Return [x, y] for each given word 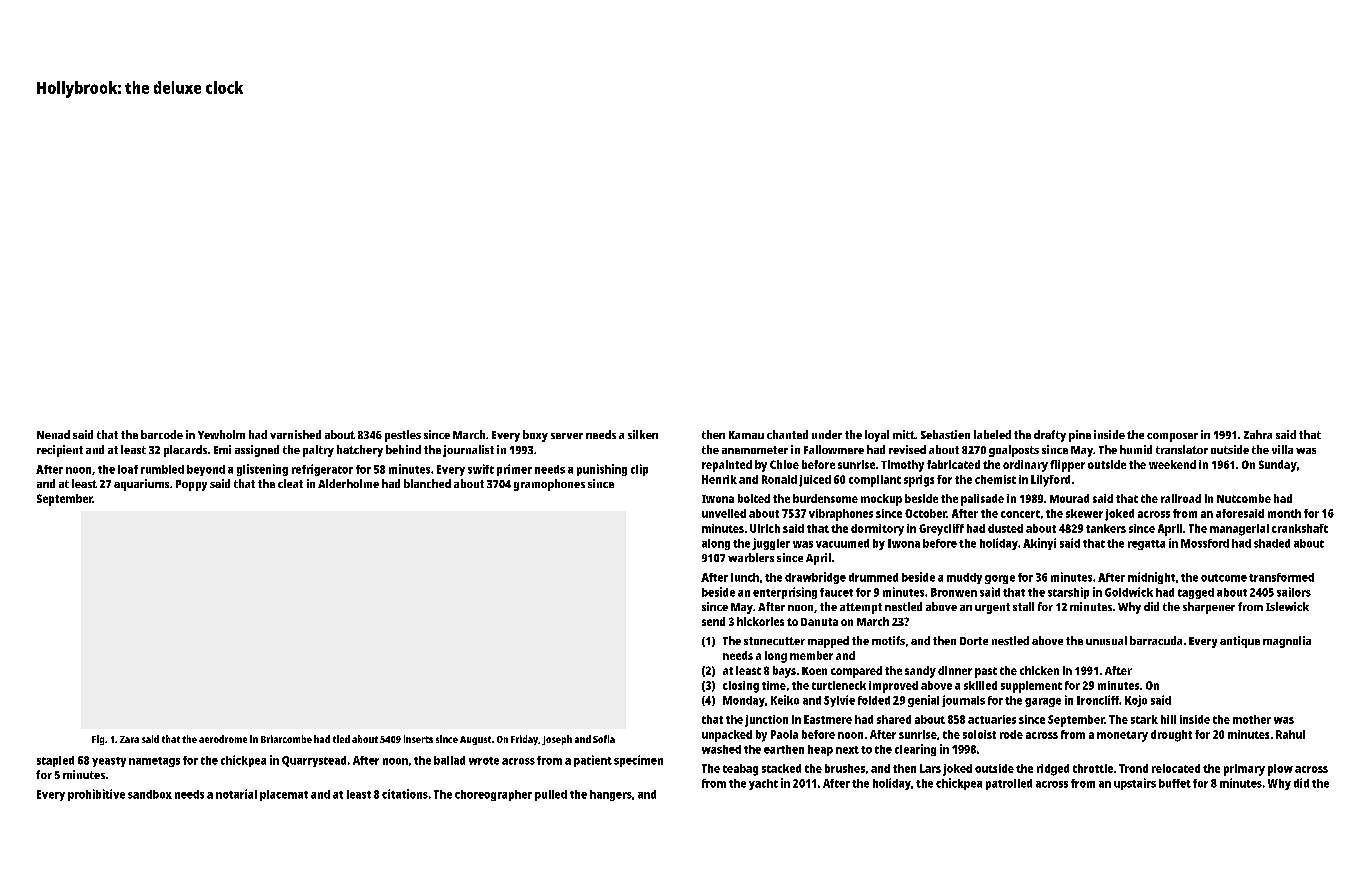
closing [741, 687]
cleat [290, 483]
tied [341, 739]
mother [1252, 719]
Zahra [1258, 434]
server [567, 436]
